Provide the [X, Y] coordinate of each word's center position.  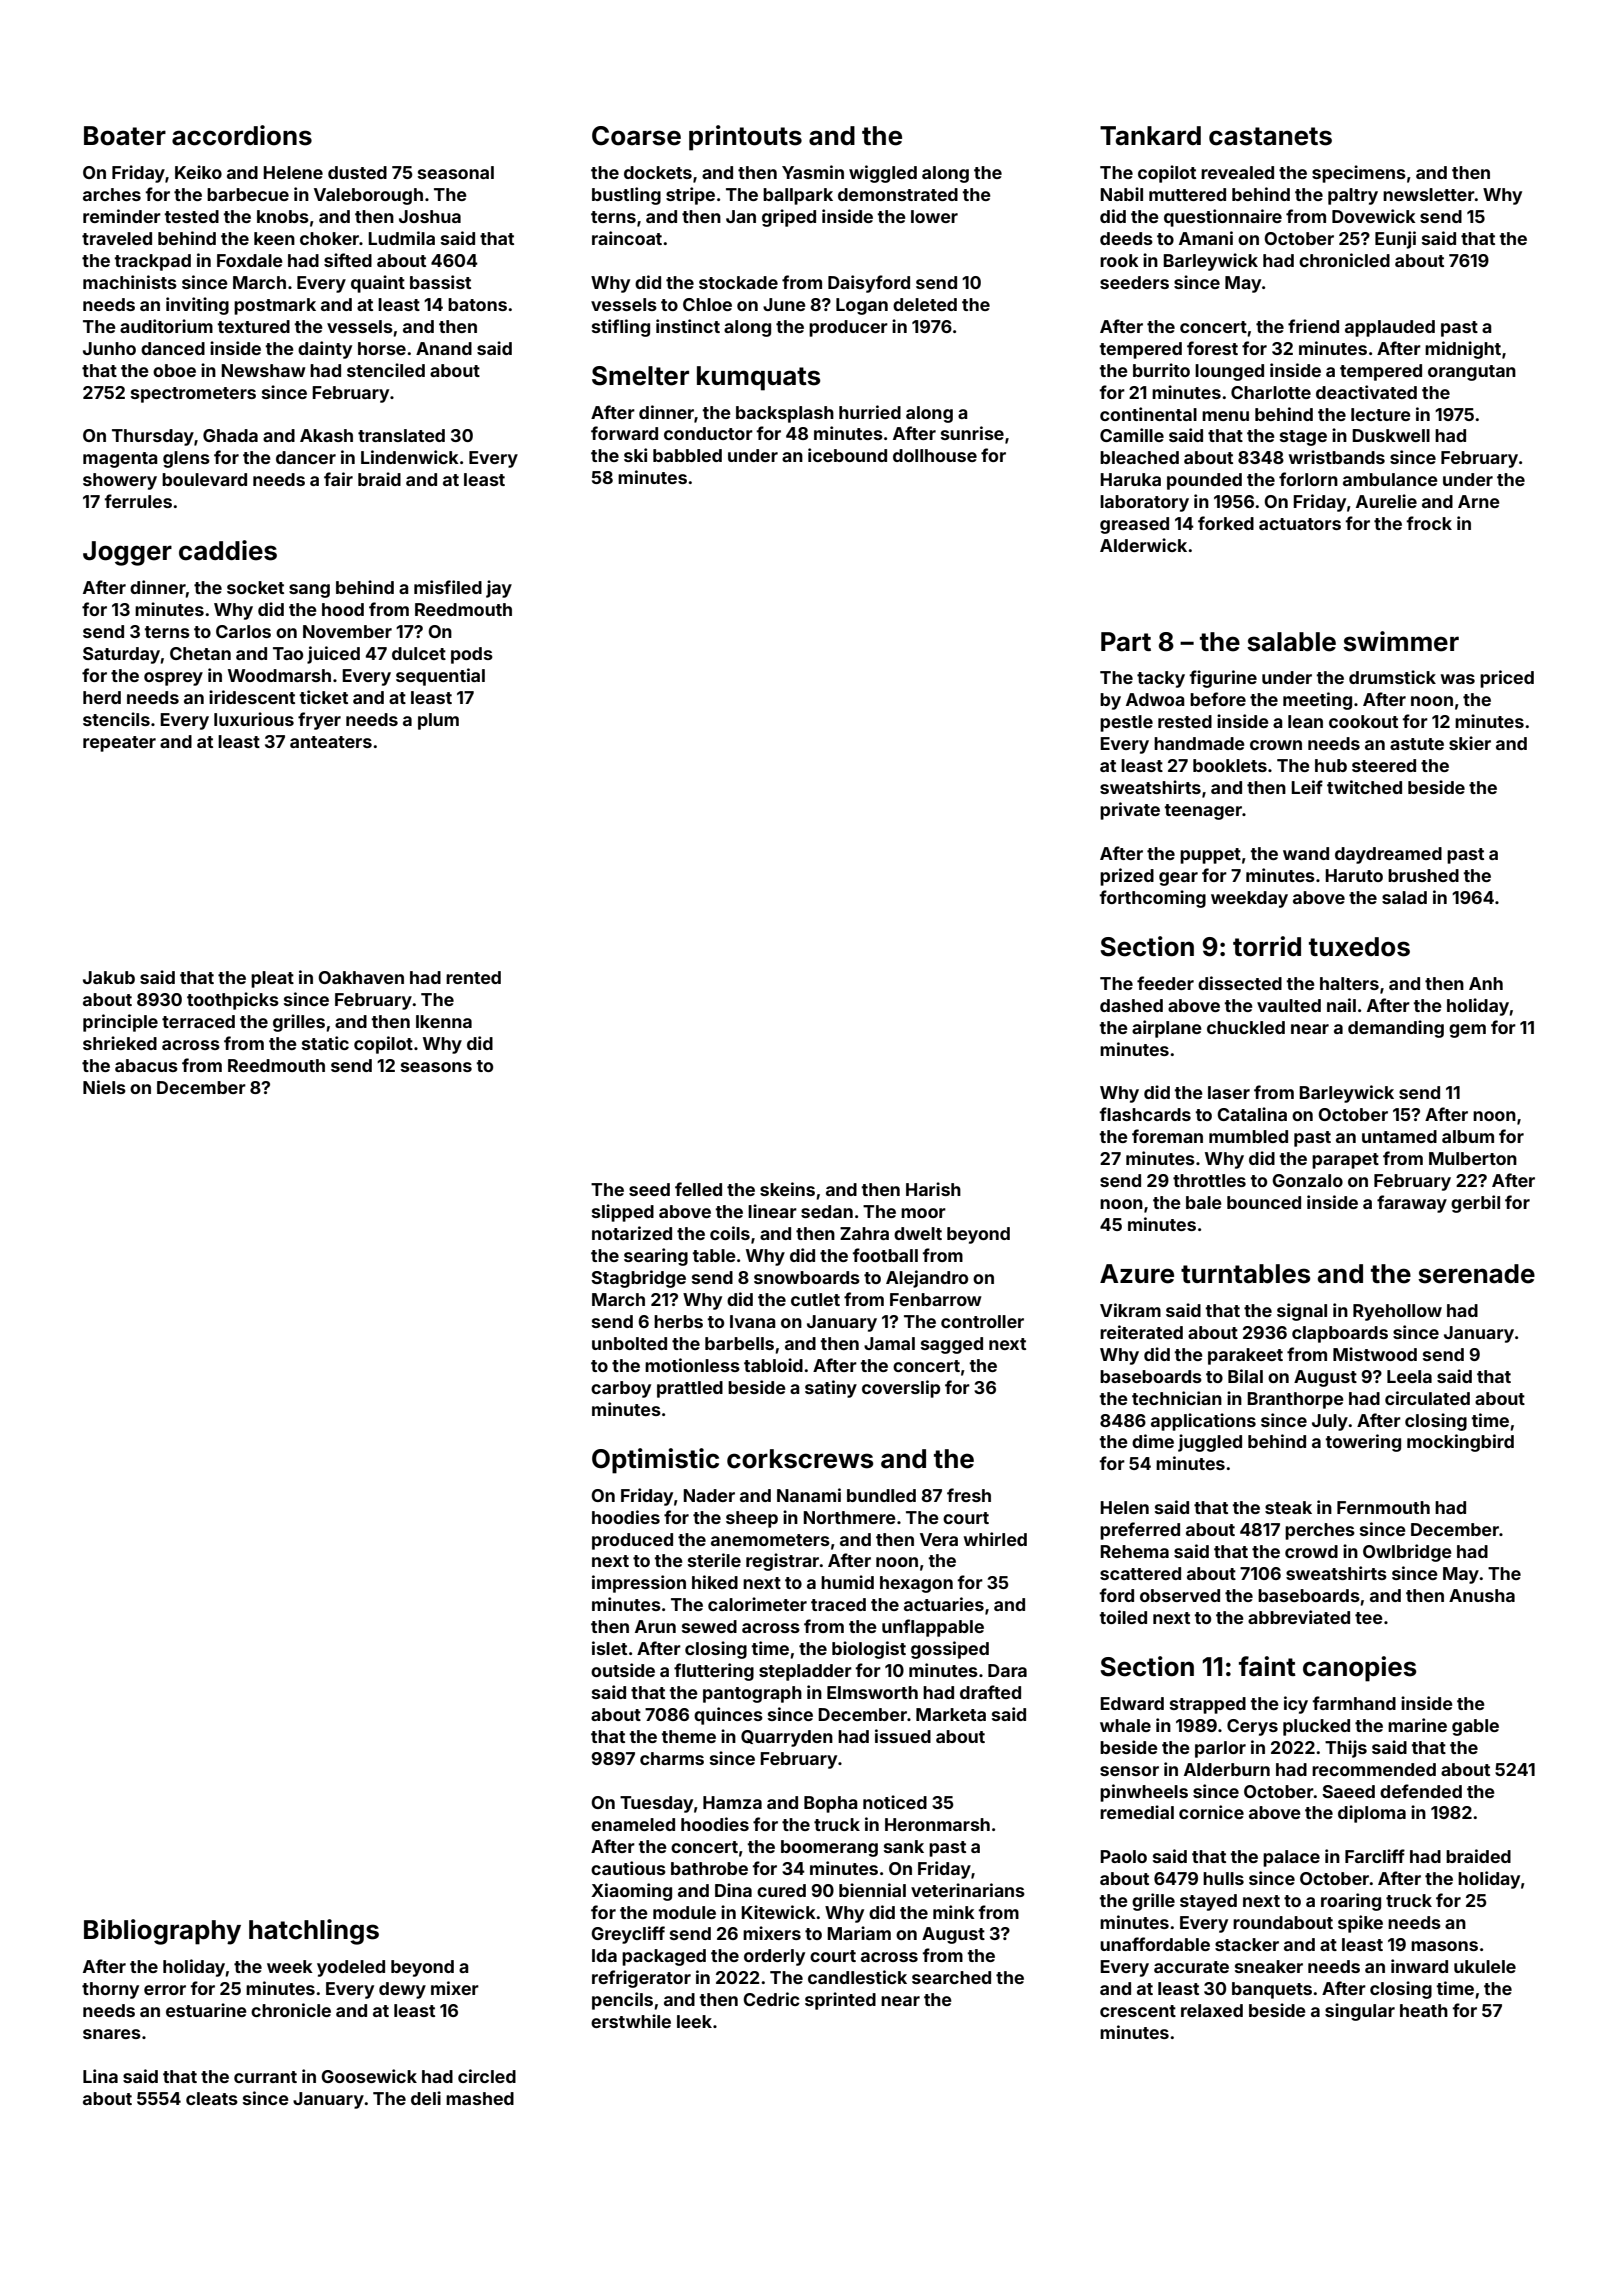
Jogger [127, 553]
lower [934, 216]
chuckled [1246, 1027]
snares [112, 2034]
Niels [104, 1087]
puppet [1210, 856]
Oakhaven [361, 977]
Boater [125, 136]
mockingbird [1460, 1443]
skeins [787, 1189]
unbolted [629, 1343]
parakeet [1245, 1356]
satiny [831, 1389]
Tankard [1150, 136]
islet [609, 1648]
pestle [1126, 723]
